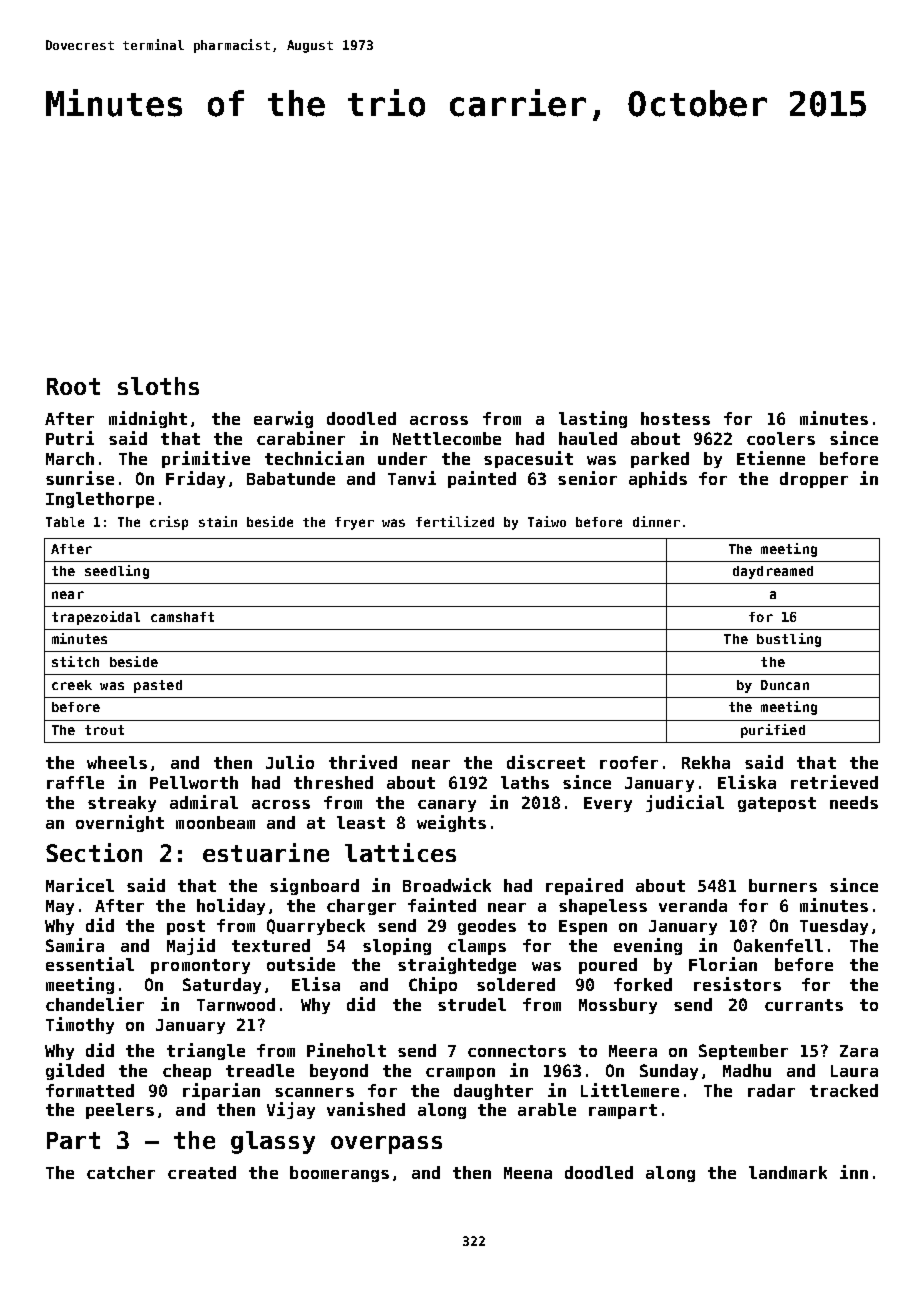 The height and width of the screenshot is (1308, 924). Describe the element at coordinates (218, 521) in the screenshot. I see `stain` at that location.
